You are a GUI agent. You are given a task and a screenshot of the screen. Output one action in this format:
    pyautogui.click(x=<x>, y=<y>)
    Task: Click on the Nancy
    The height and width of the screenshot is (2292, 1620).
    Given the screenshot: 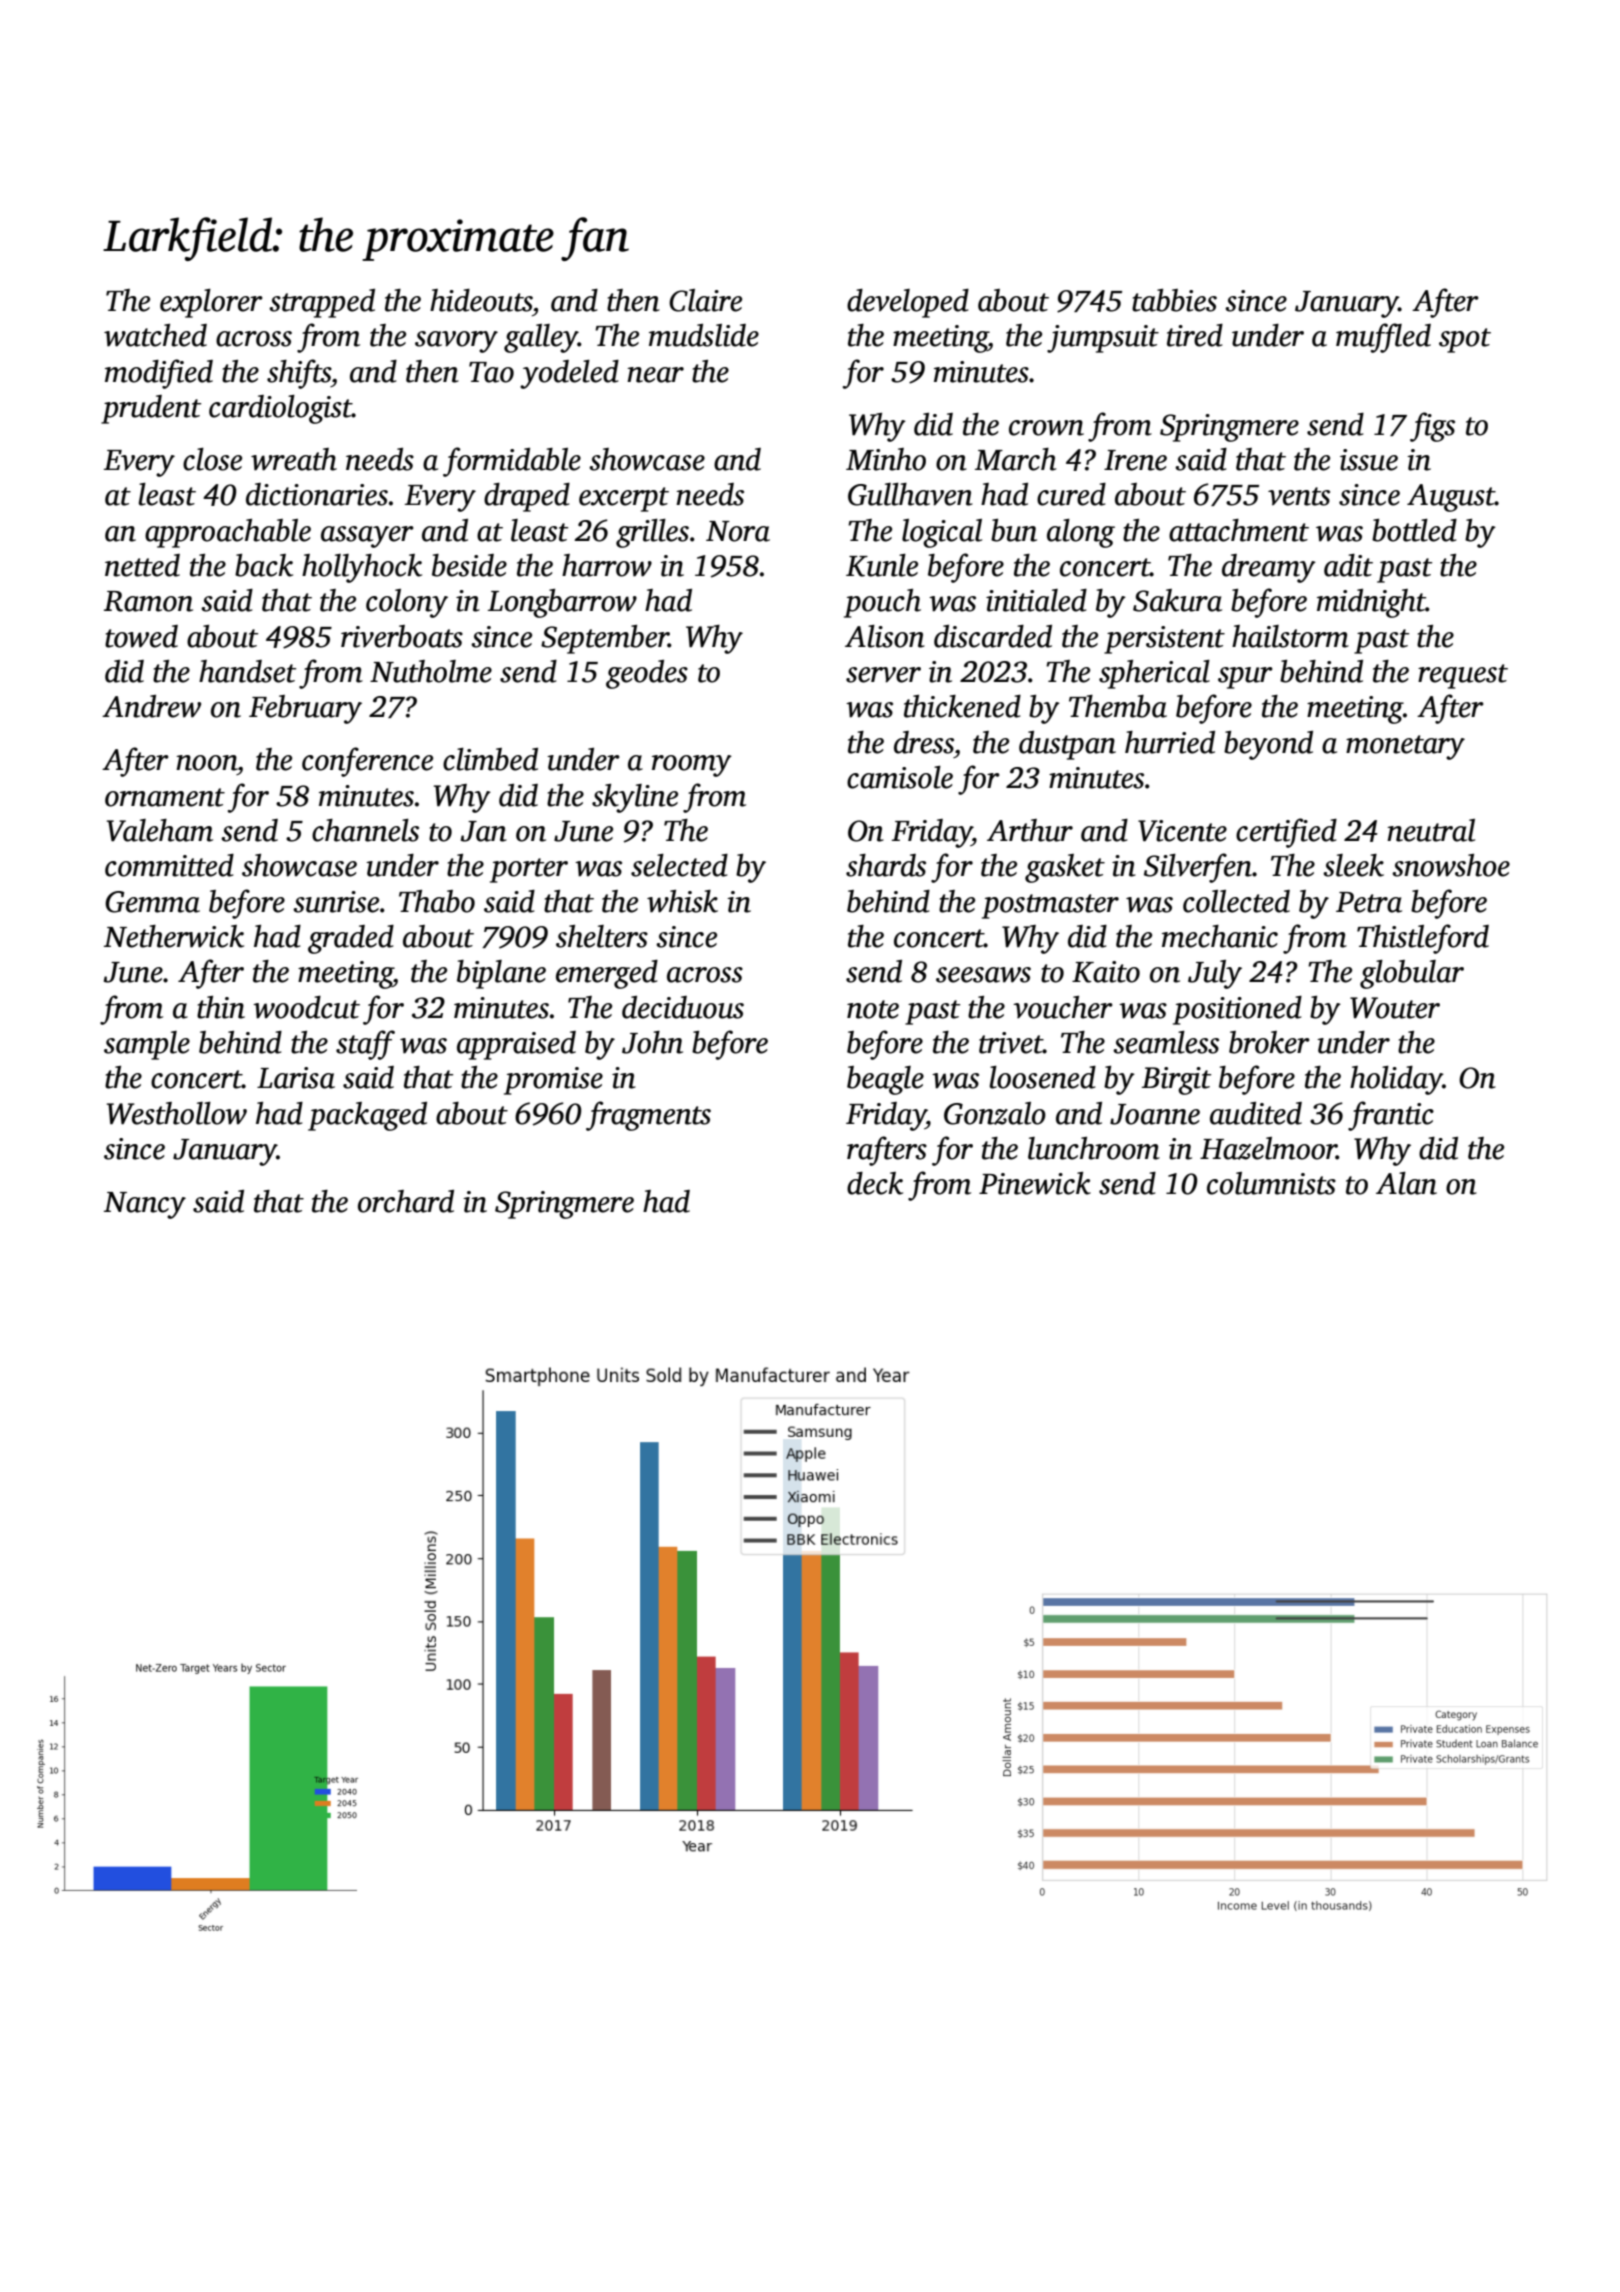 What is the action you would take?
    pyautogui.click(x=145, y=1205)
